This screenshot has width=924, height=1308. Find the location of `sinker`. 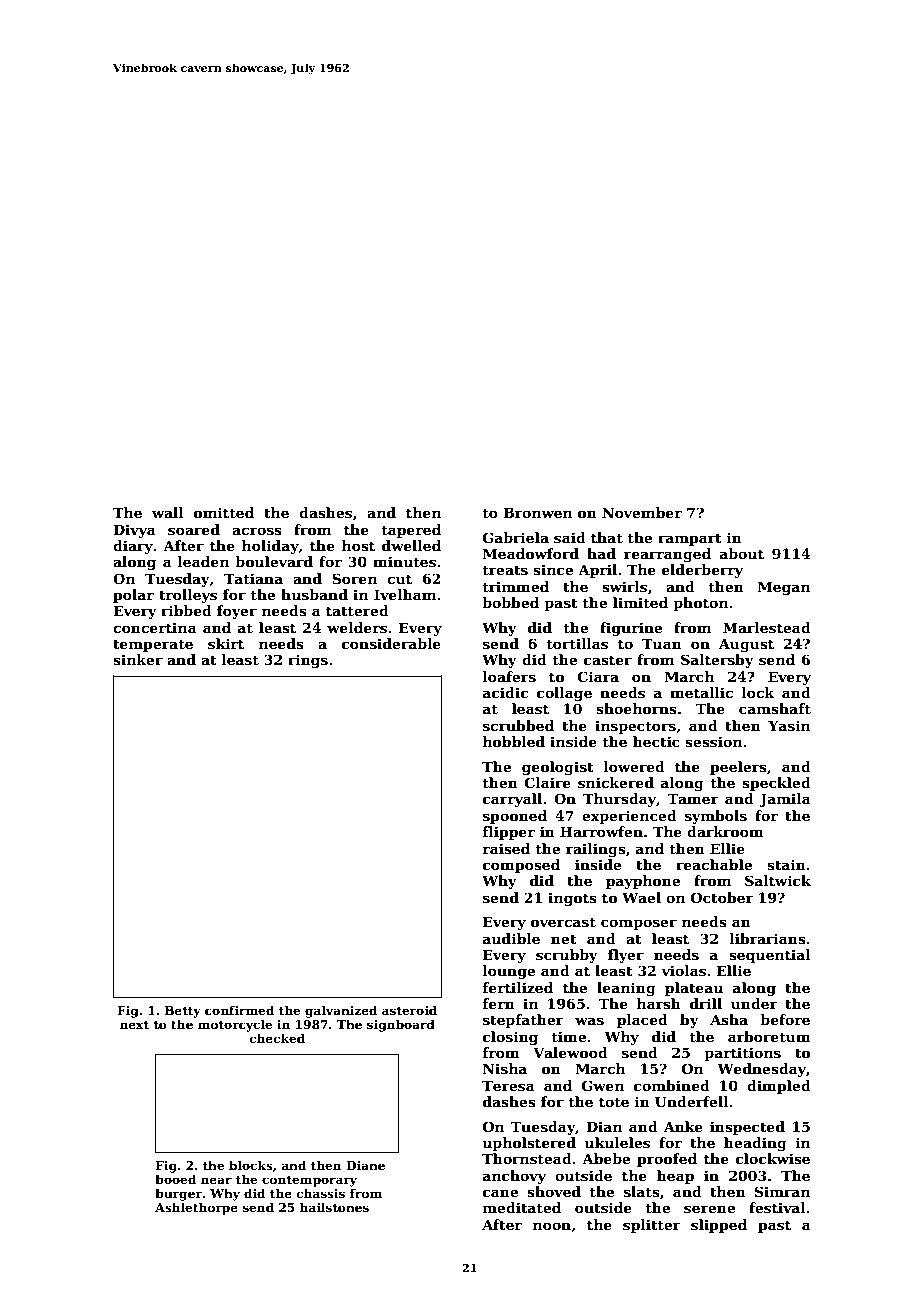

sinker is located at coordinates (138, 659).
